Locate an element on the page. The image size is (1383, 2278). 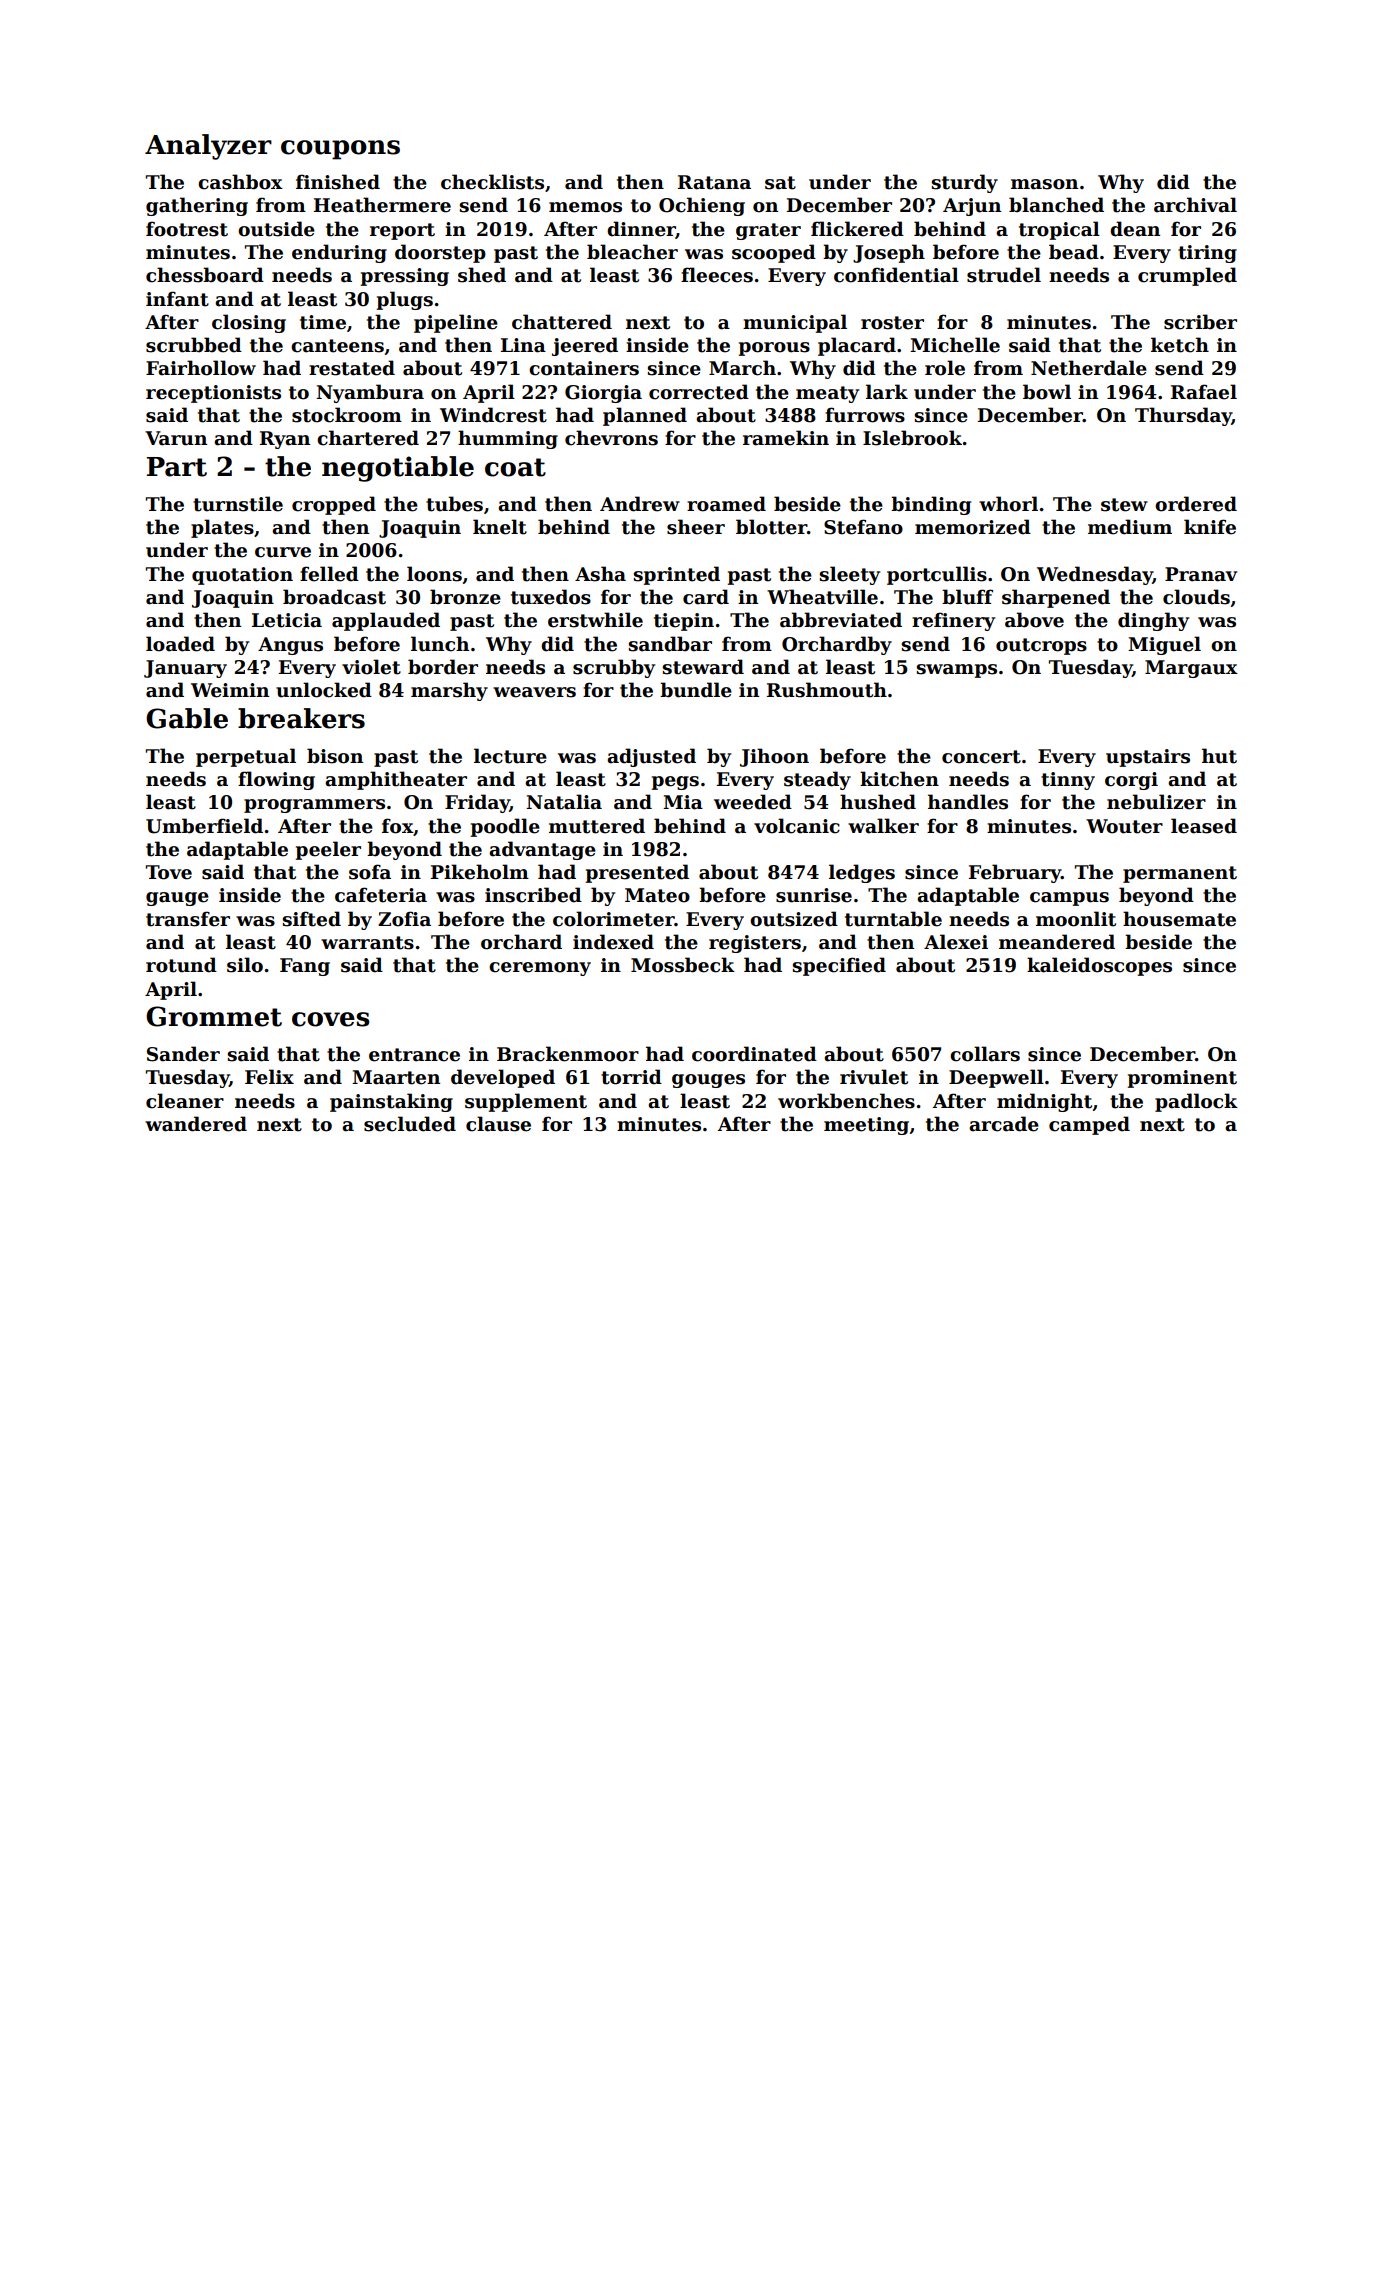
mason is located at coordinates (1044, 184).
